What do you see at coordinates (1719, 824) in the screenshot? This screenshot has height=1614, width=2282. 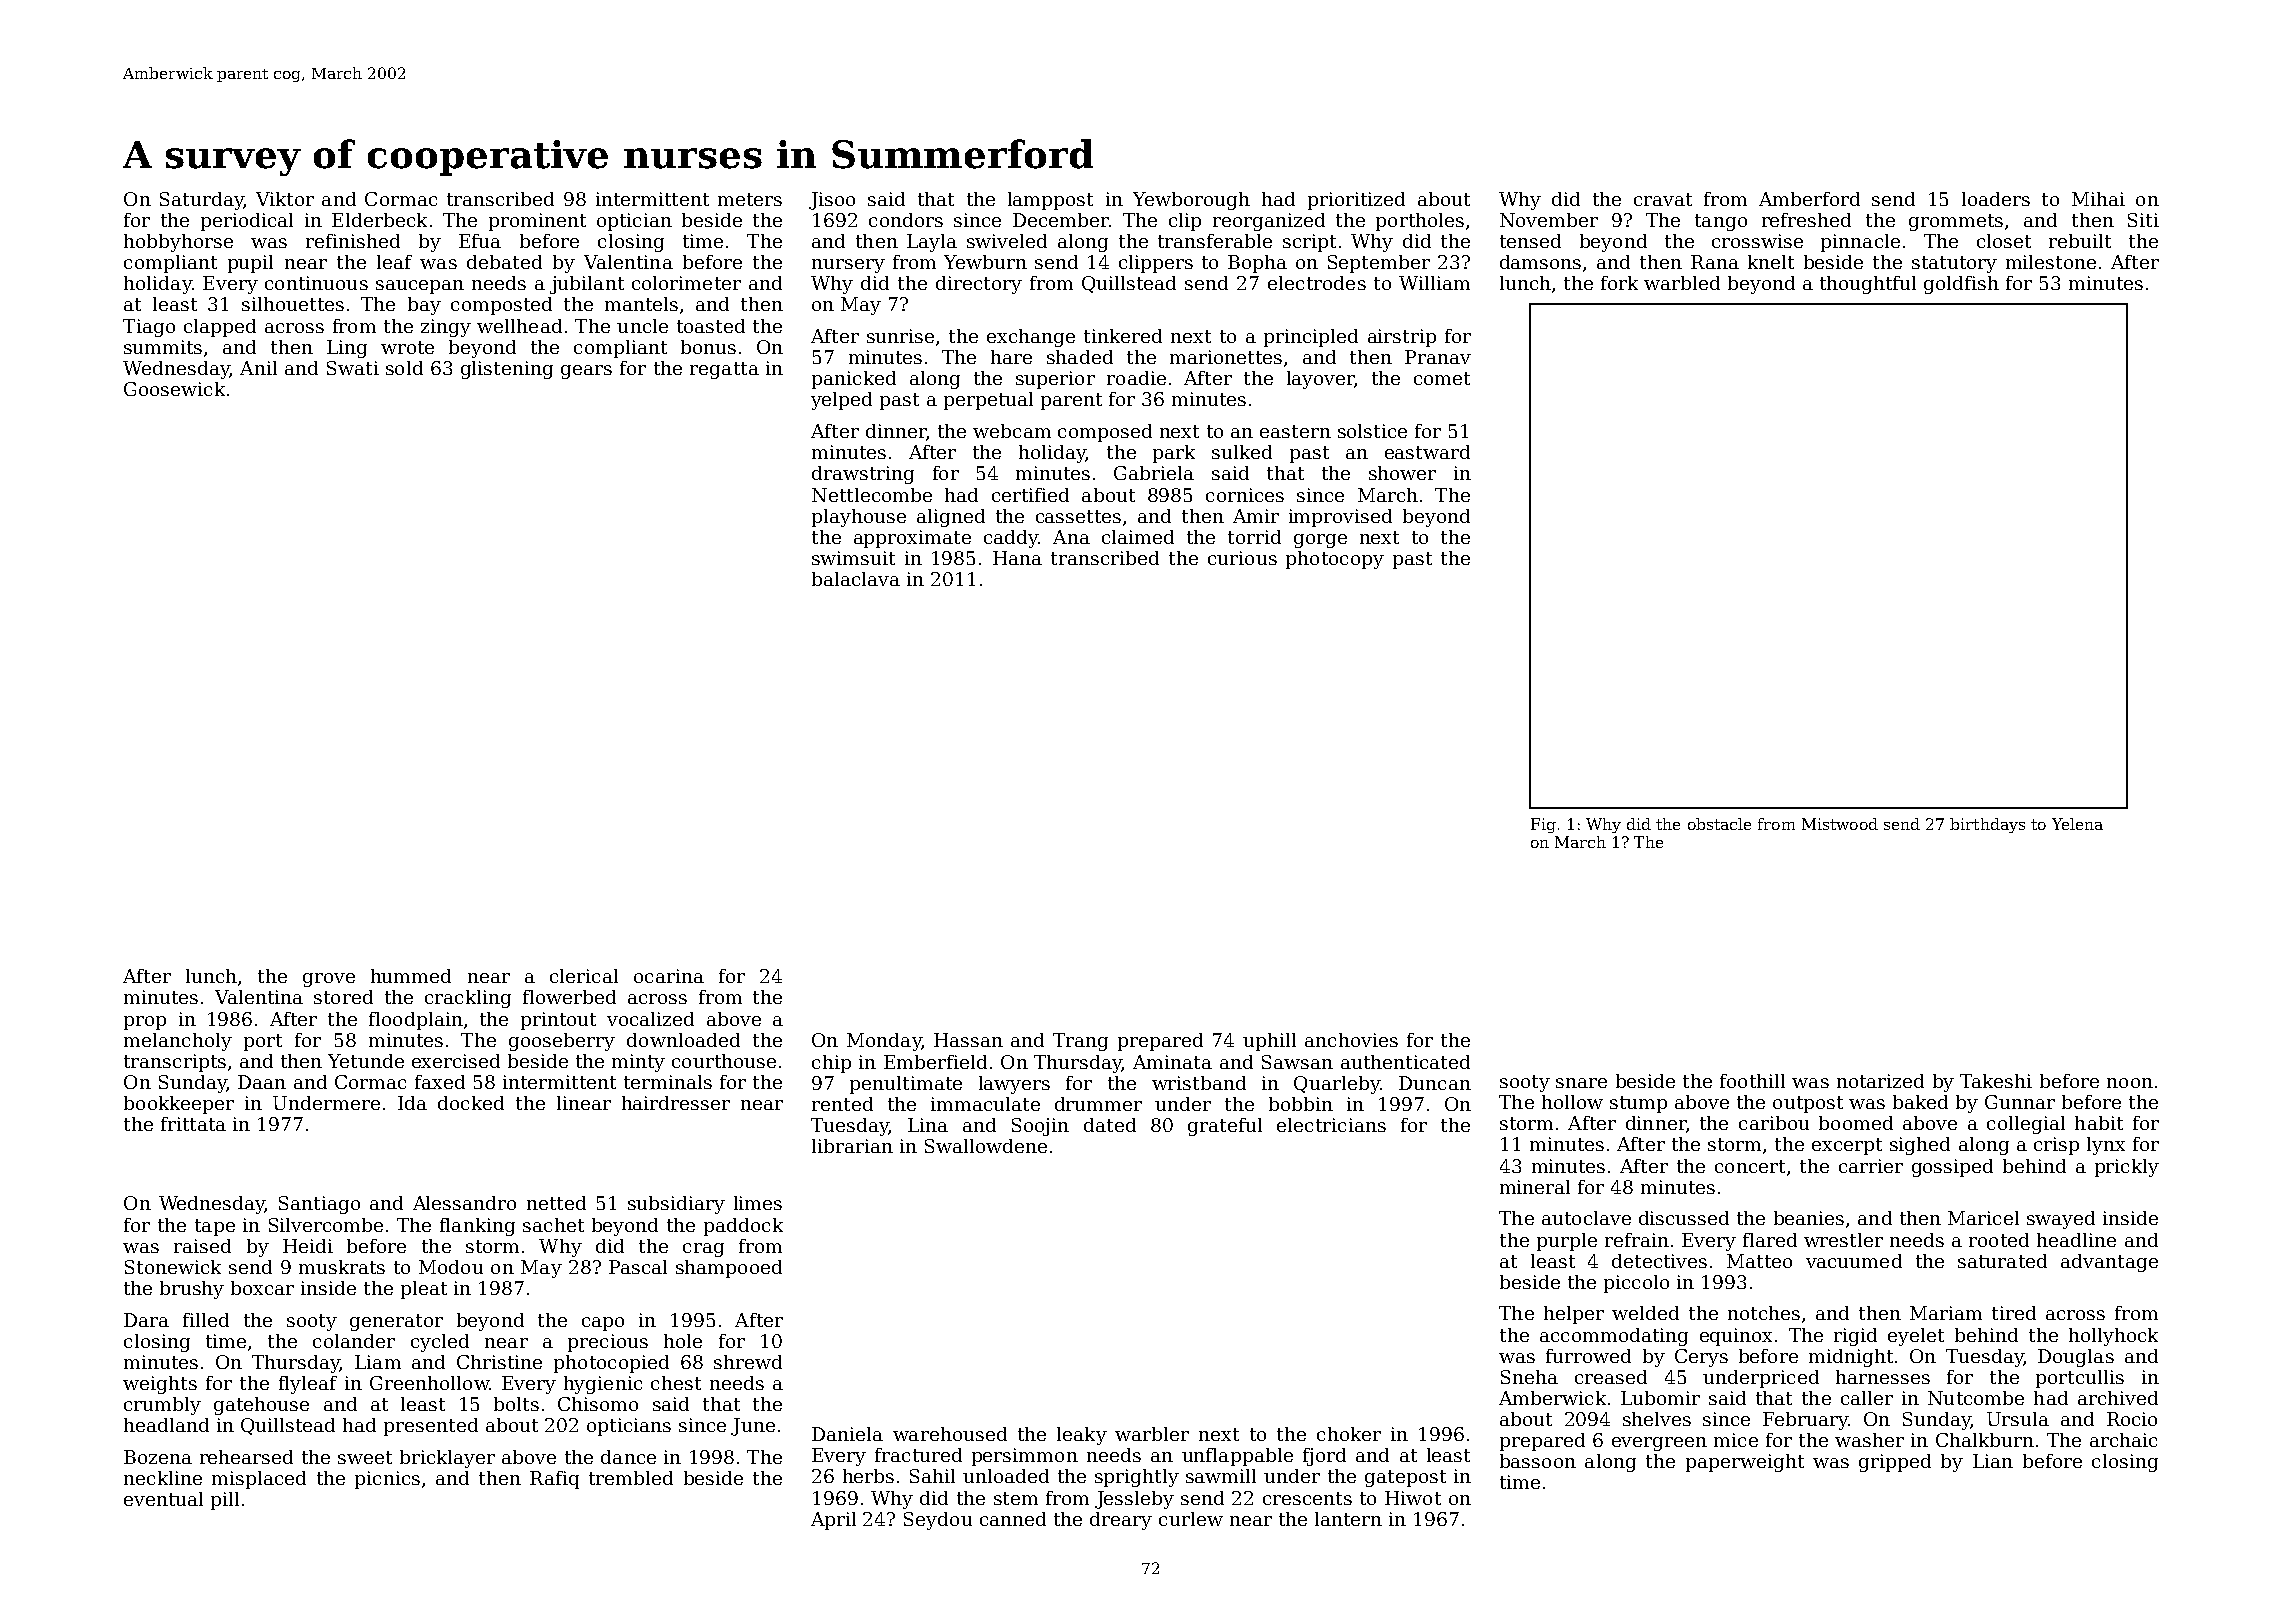 I see `obstacle` at bounding box center [1719, 824].
